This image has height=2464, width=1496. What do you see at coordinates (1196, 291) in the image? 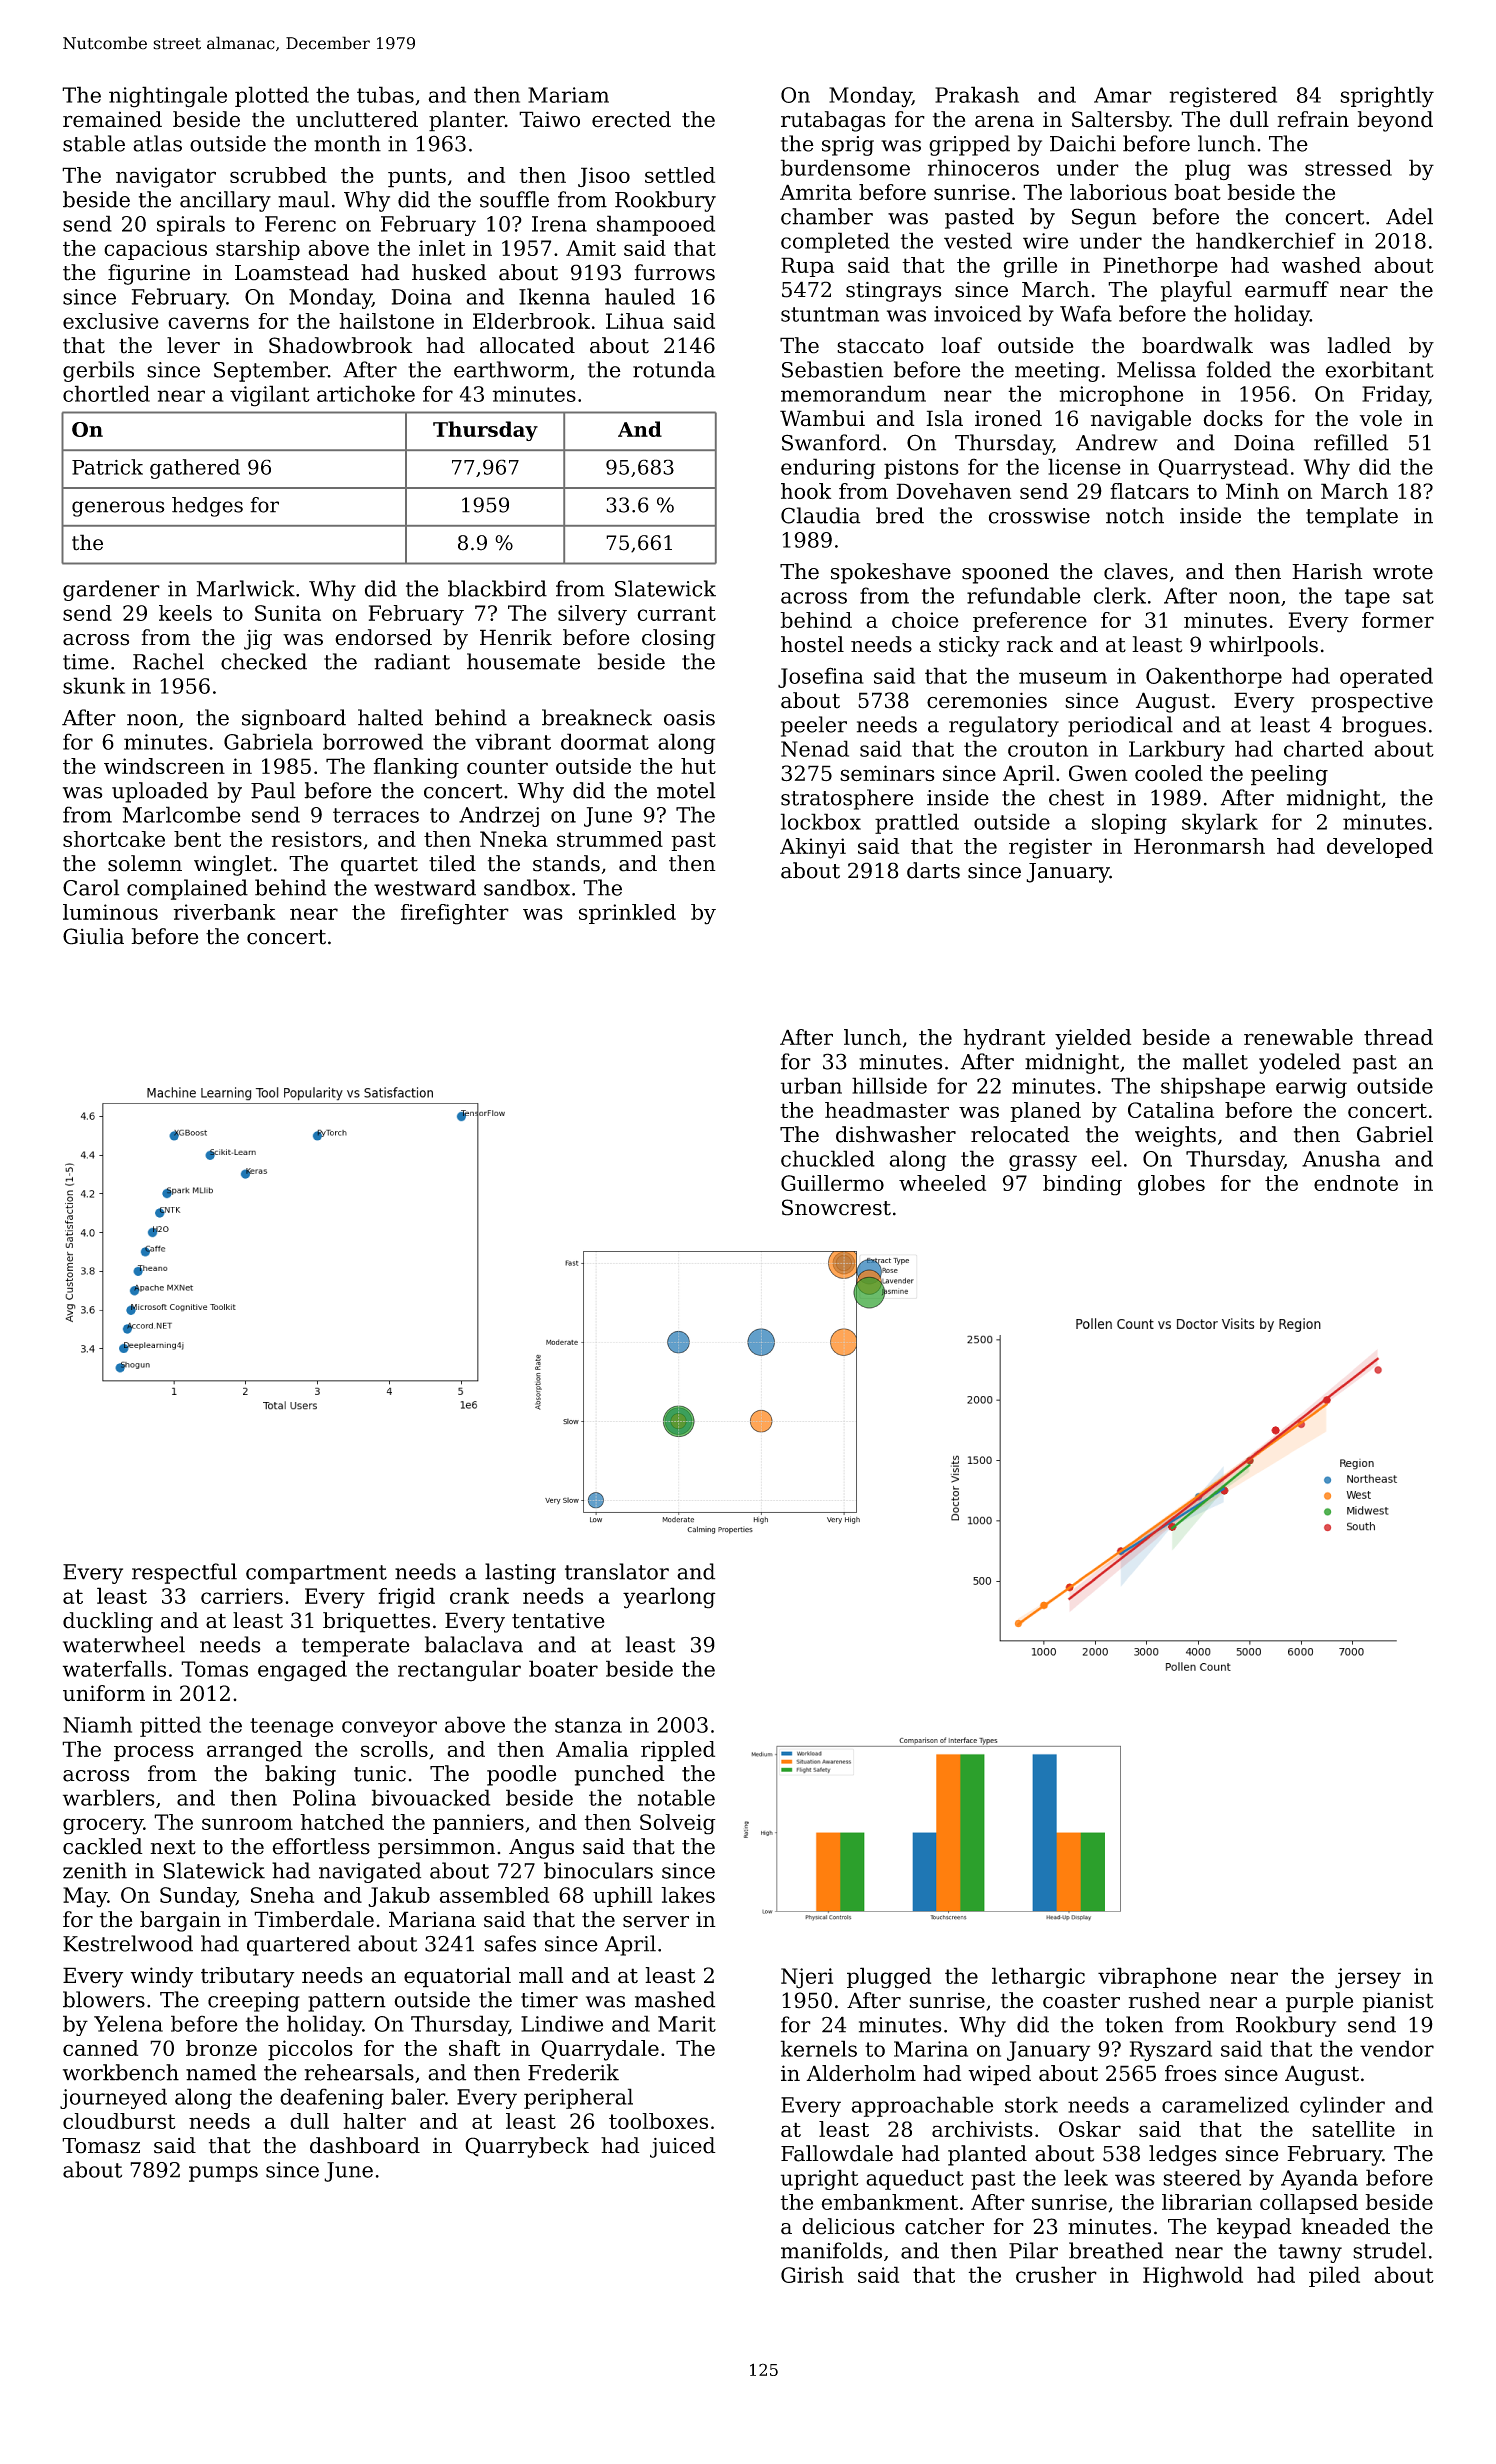
I see `playful` at bounding box center [1196, 291].
